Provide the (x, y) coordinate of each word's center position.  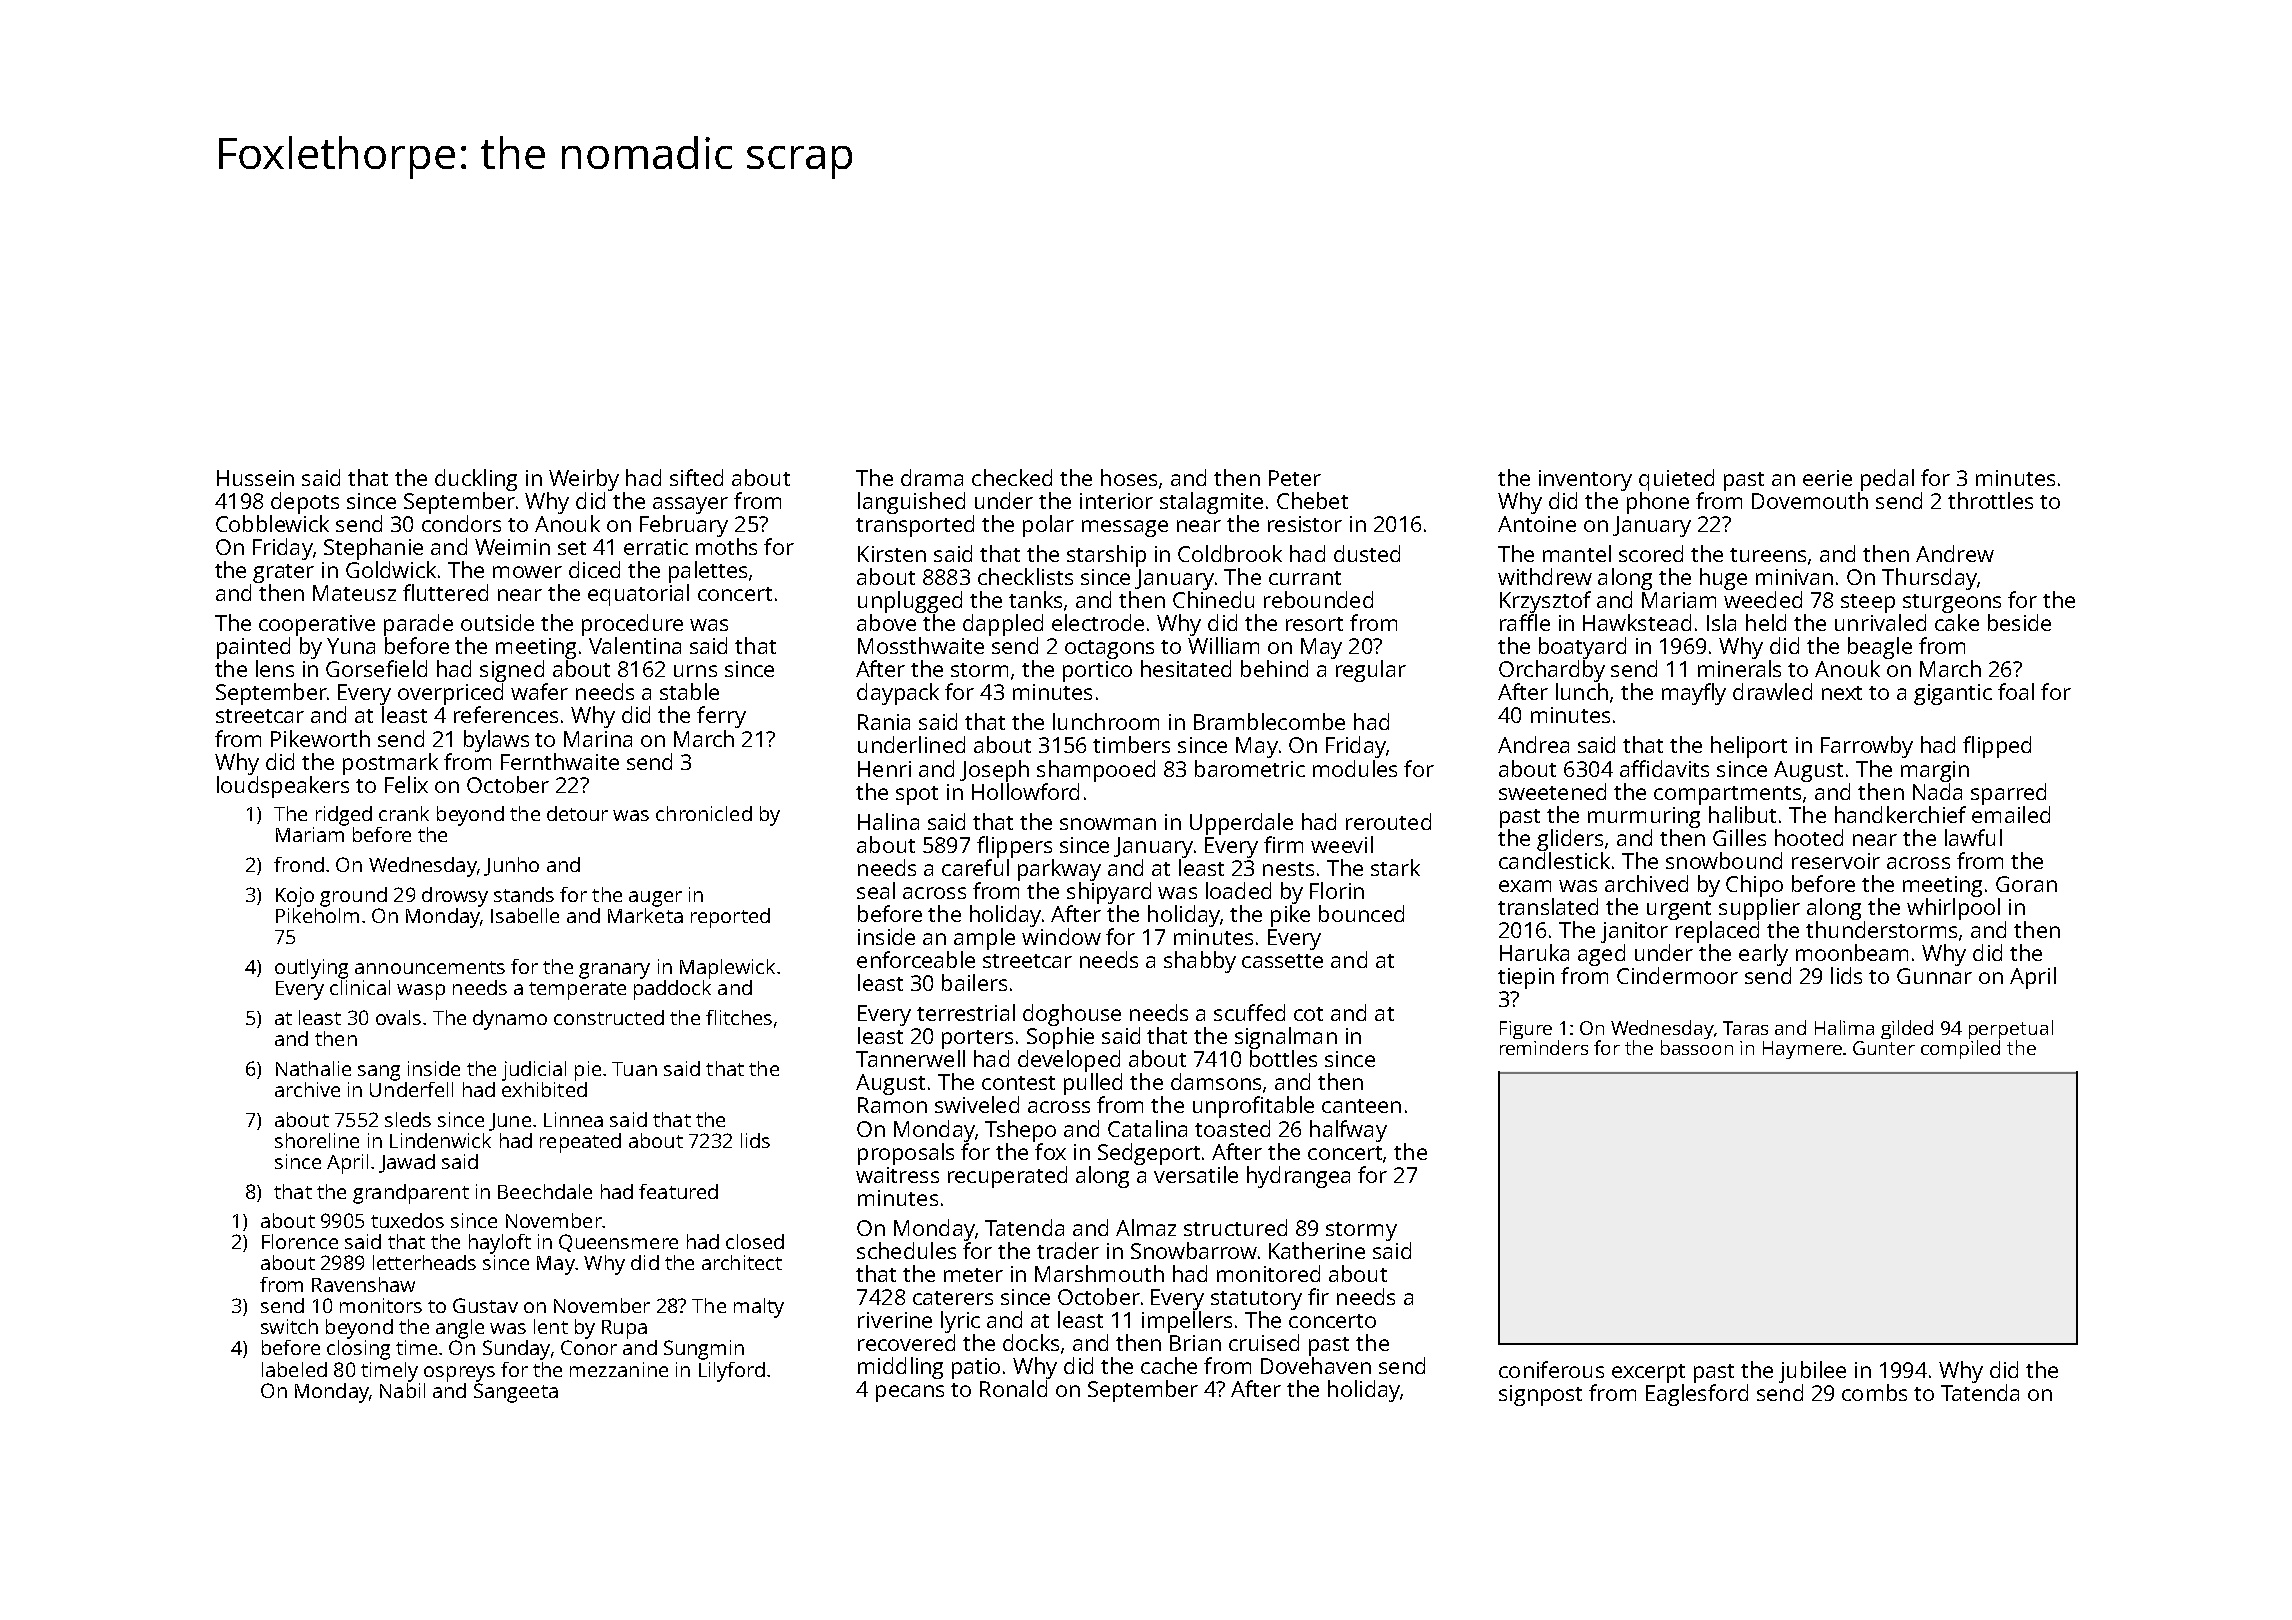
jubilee (1812, 1372)
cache (1169, 1365)
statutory (1256, 1300)
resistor (1305, 524)
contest (1018, 1083)
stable (689, 691)
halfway (1348, 1131)
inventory (1585, 480)
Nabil (402, 1390)
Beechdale (545, 1191)
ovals (398, 1017)
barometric (1250, 768)
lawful (1973, 837)
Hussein (255, 478)
